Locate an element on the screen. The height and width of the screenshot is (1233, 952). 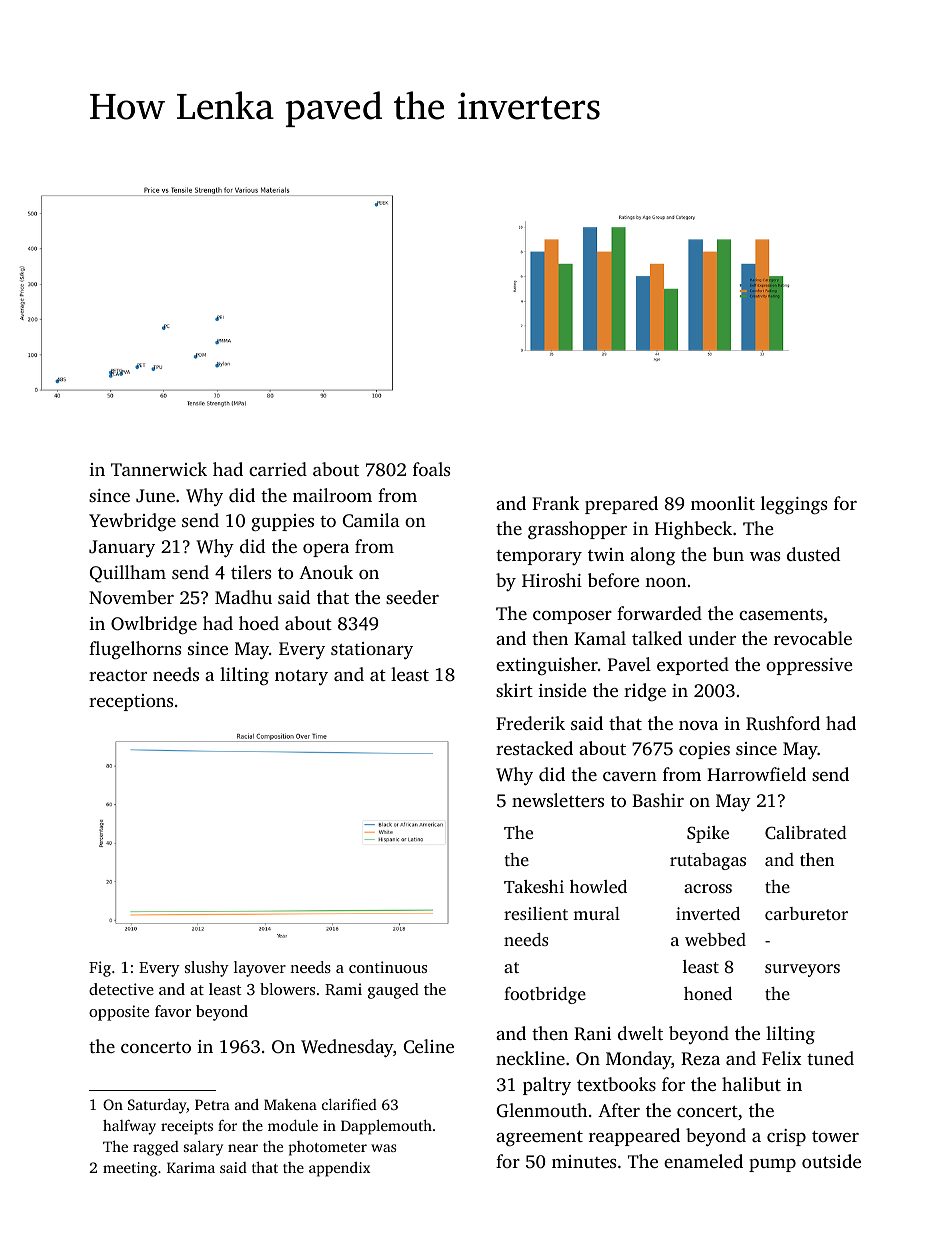
oppressive is located at coordinates (809, 666).
